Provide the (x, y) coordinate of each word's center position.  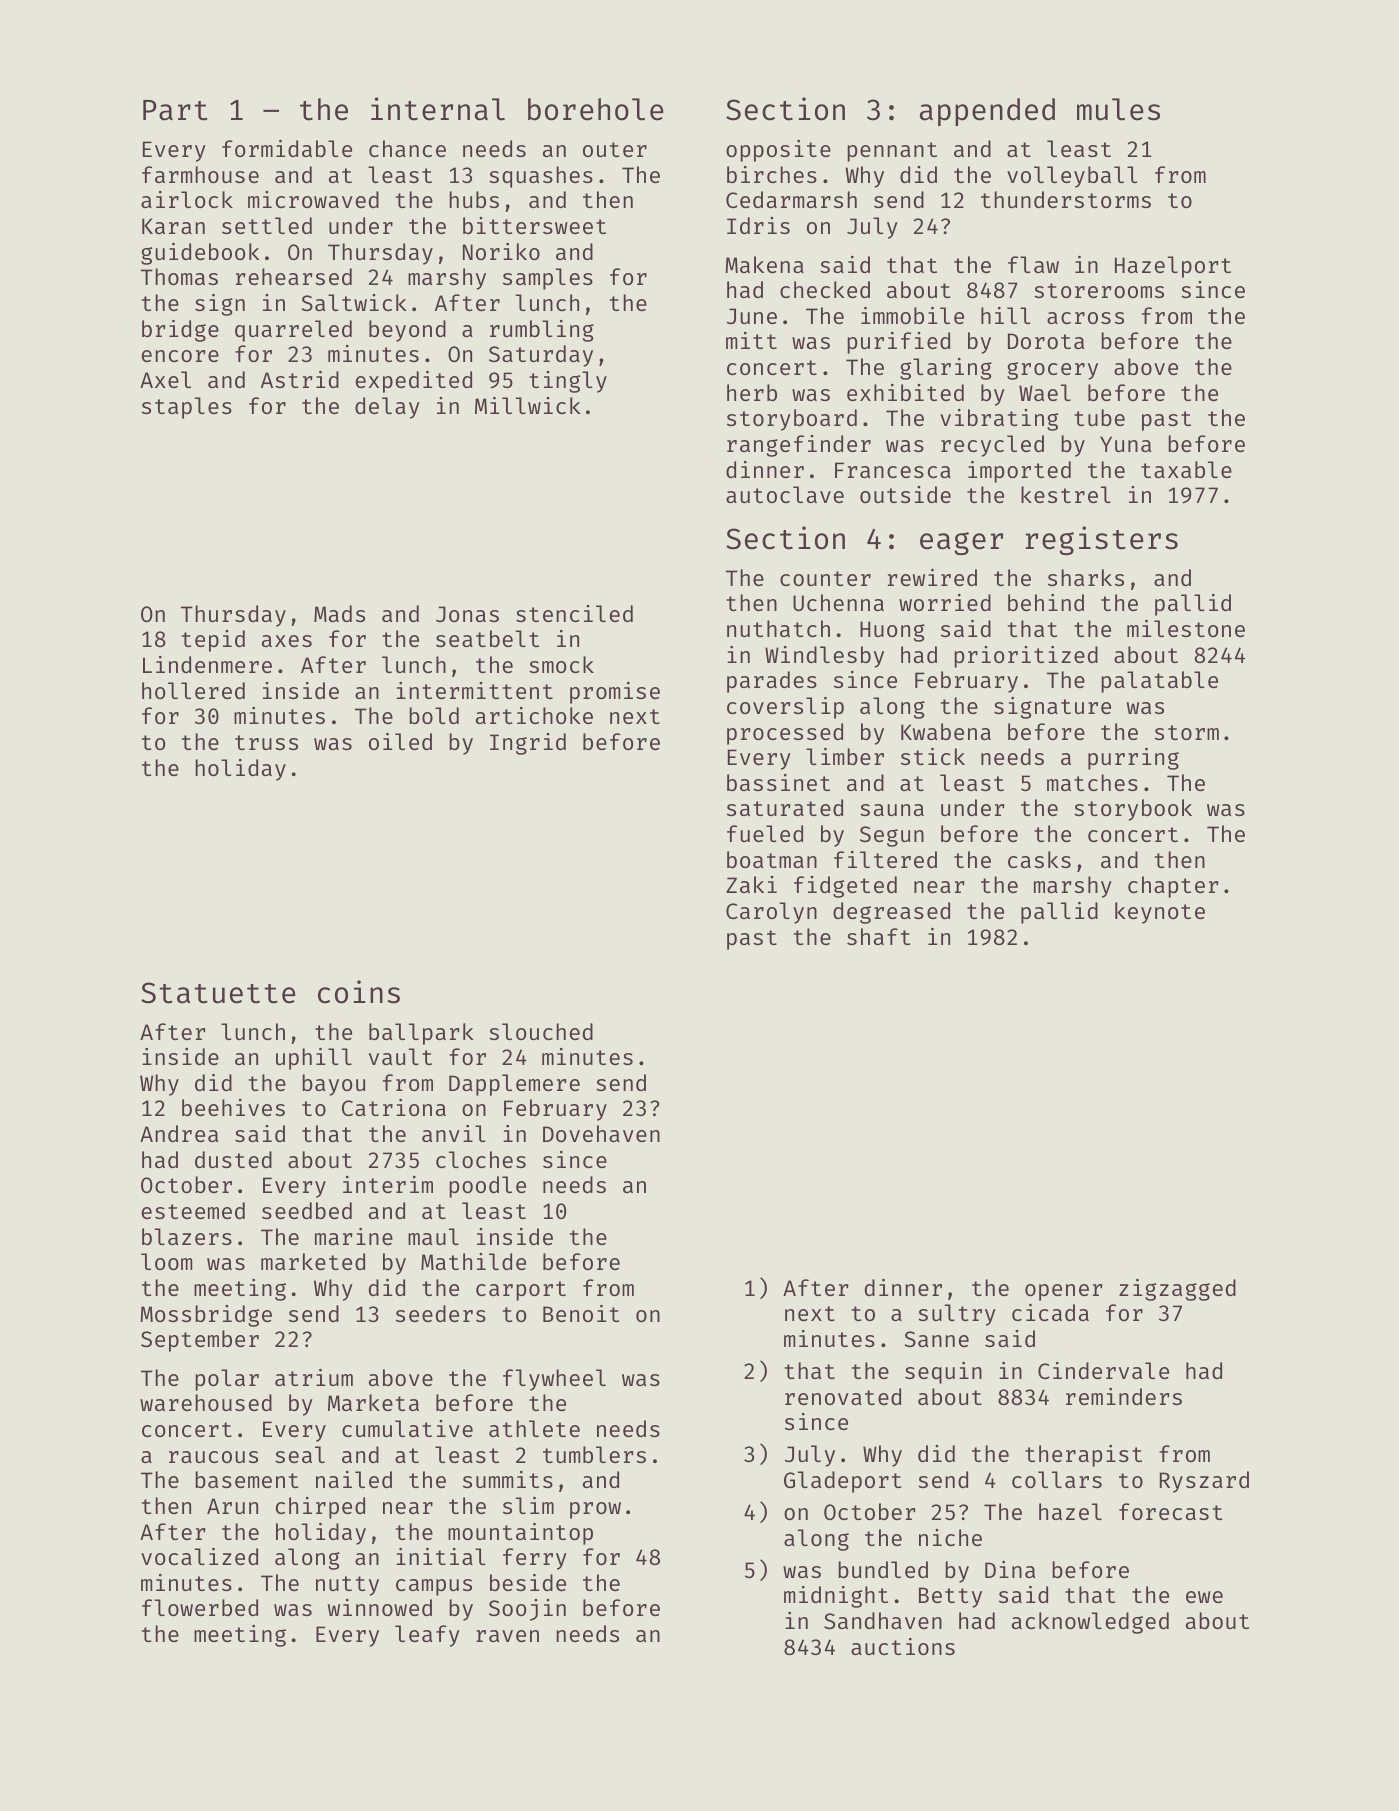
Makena (764, 264)
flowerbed (200, 1607)
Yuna (1125, 444)
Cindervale (1103, 1370)
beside (528, 1582)
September (200, 1341)
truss (266, 742)
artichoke (534, 715)
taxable (1186, 469)
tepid (213, 641)
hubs (474, 199)
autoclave (785, 494)
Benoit (581, 1313)
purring (1133, 759)
